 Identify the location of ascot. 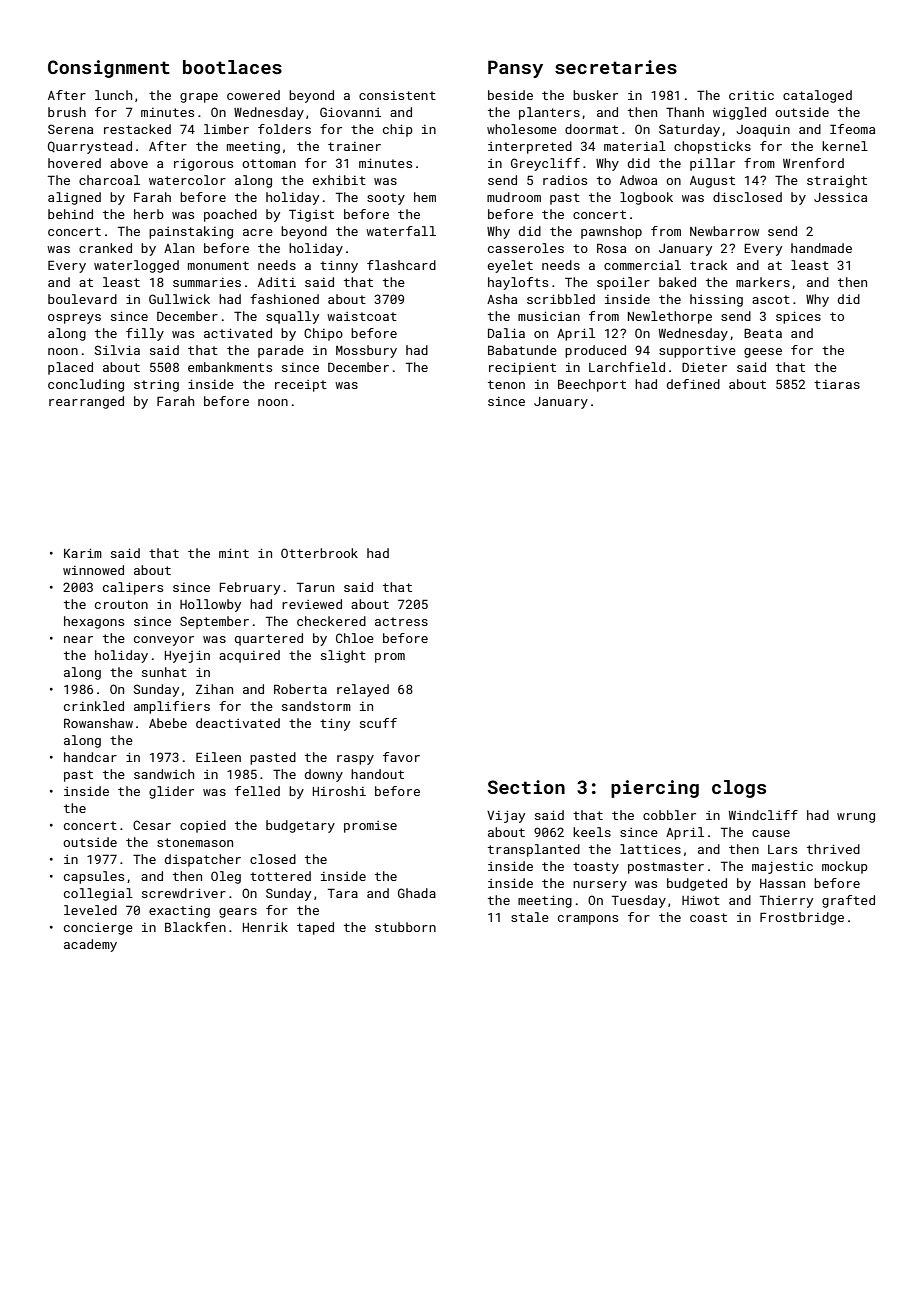
(771, 299).
